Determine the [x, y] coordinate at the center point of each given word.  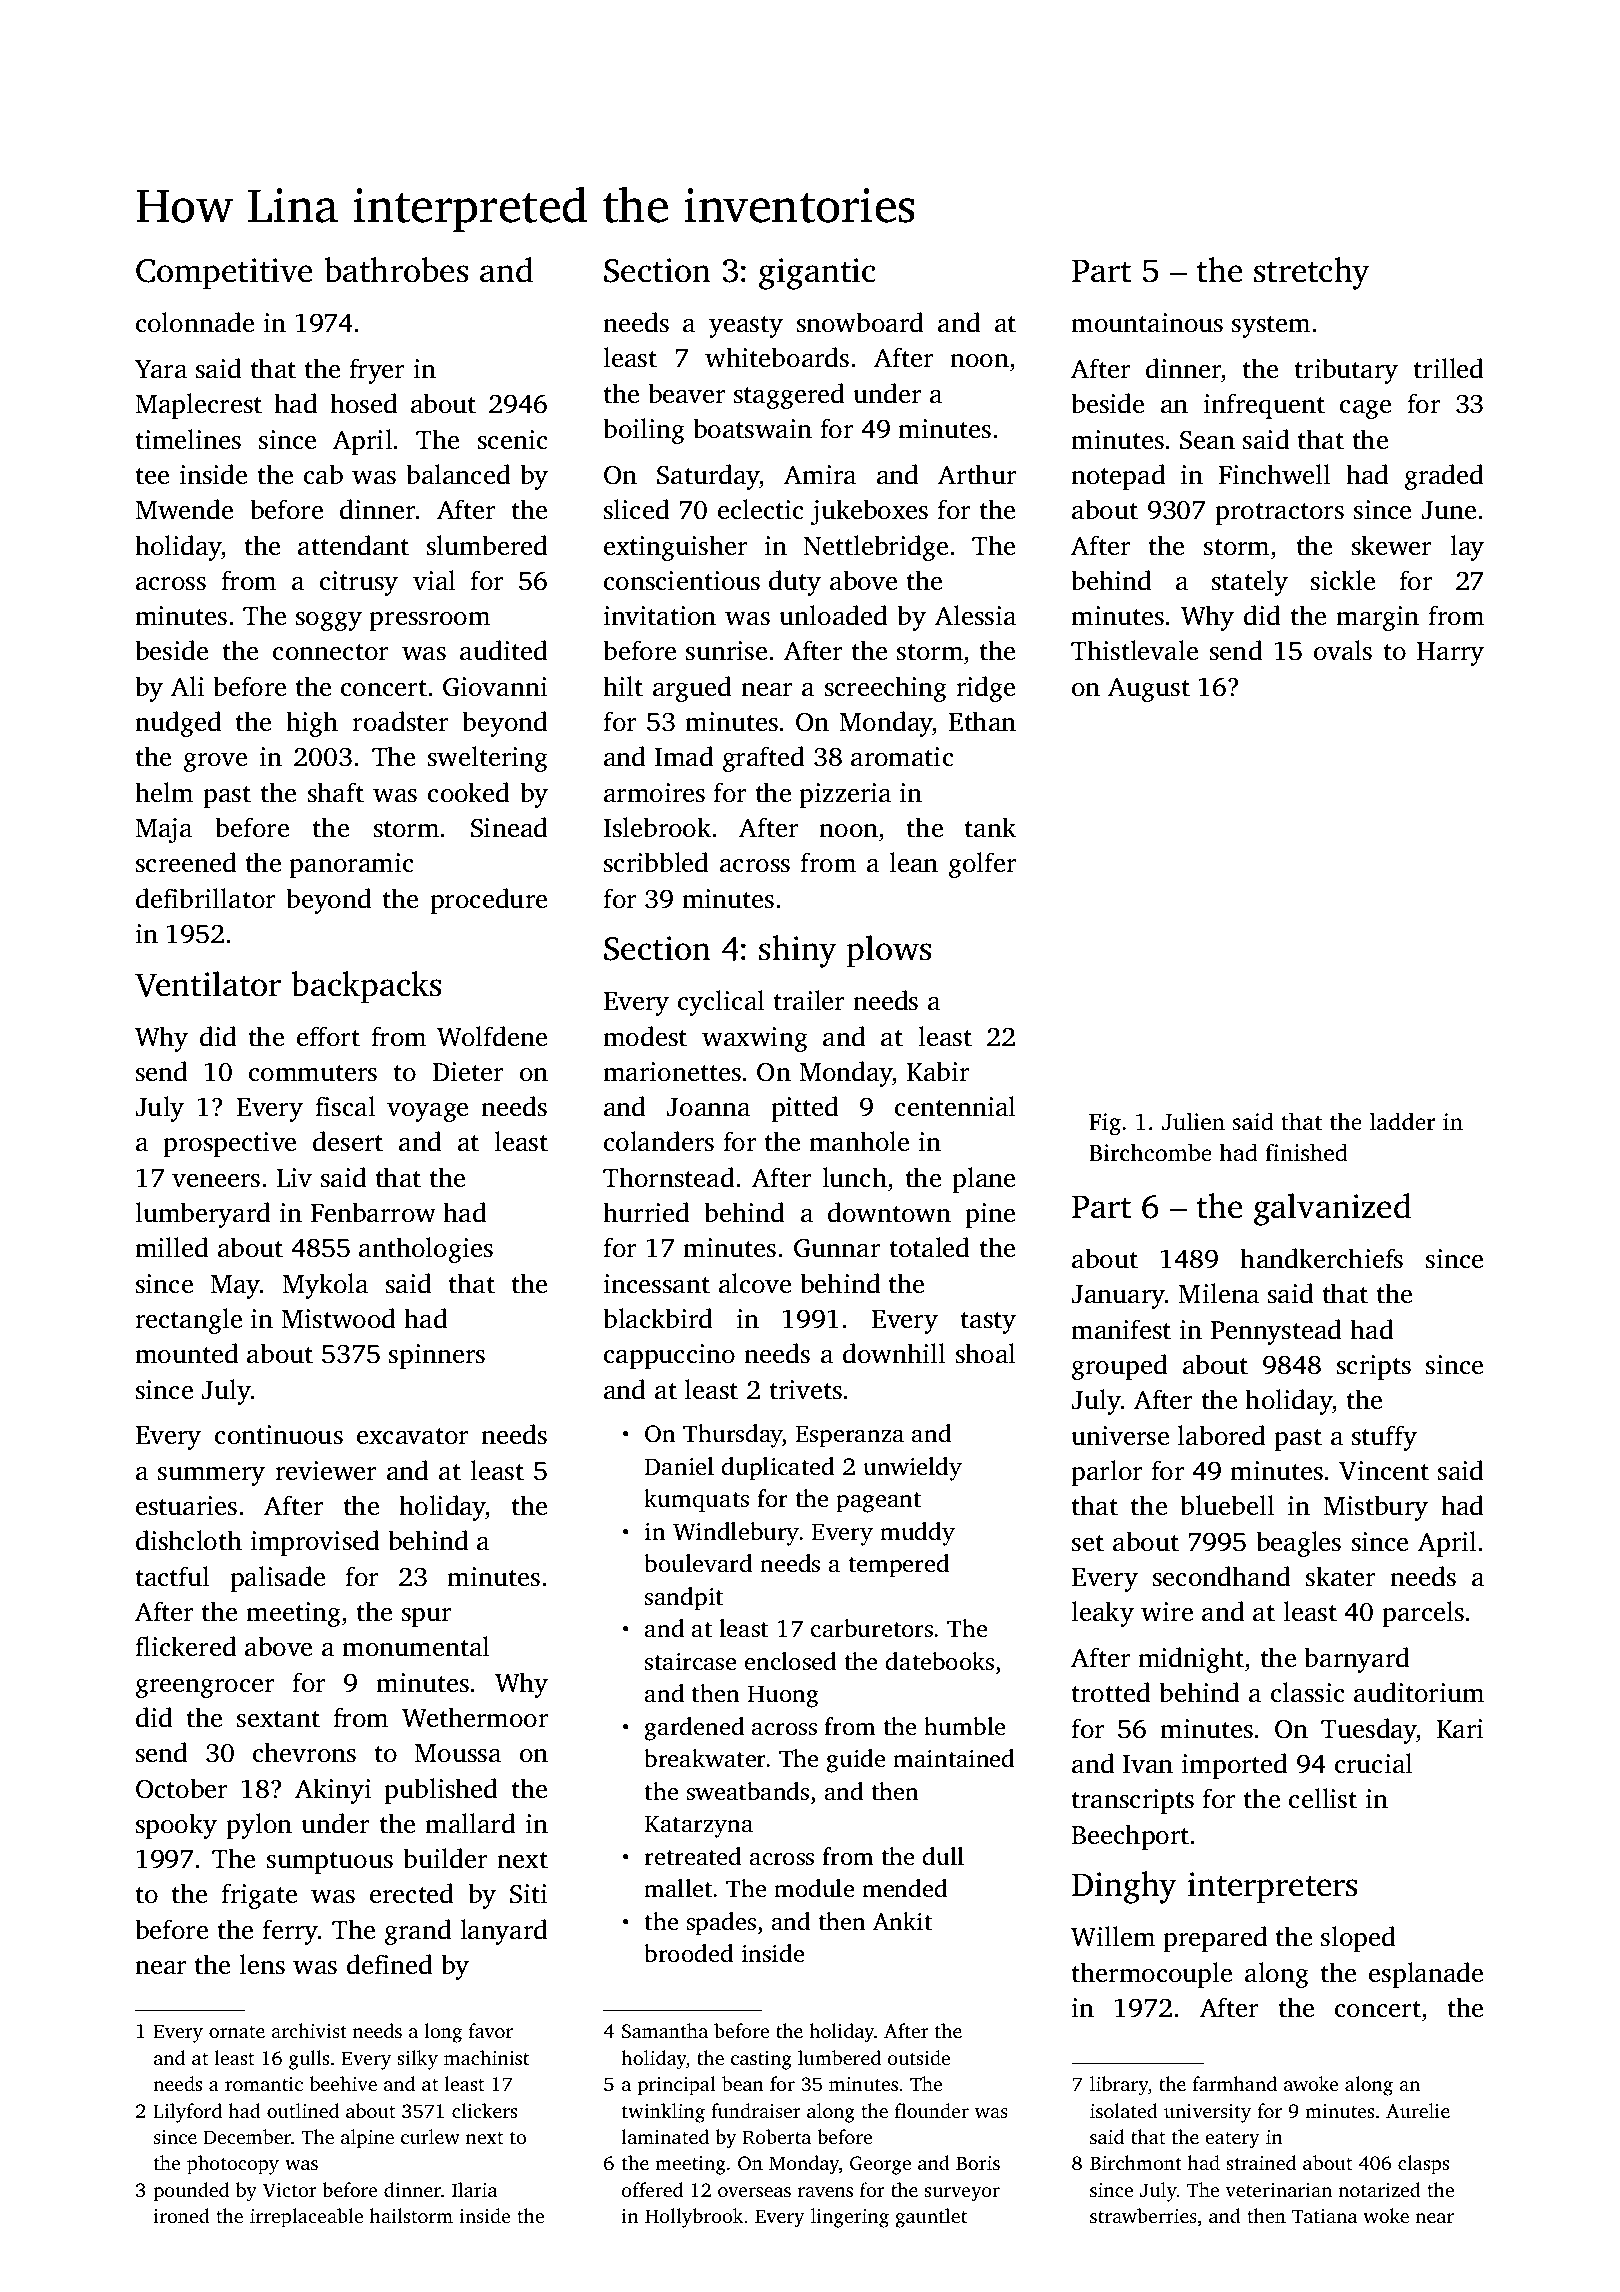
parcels [1423, 1614]
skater [1340, 1576]
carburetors [872, 1628]
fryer [377, 371]
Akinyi [333, 1791]
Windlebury [736, 1534]
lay [1467, 548]
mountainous [1147, 323]
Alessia [975, 615]
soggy [329, 621]
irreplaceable [306, 2218]
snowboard [860, 322]
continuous [279, 1435]
